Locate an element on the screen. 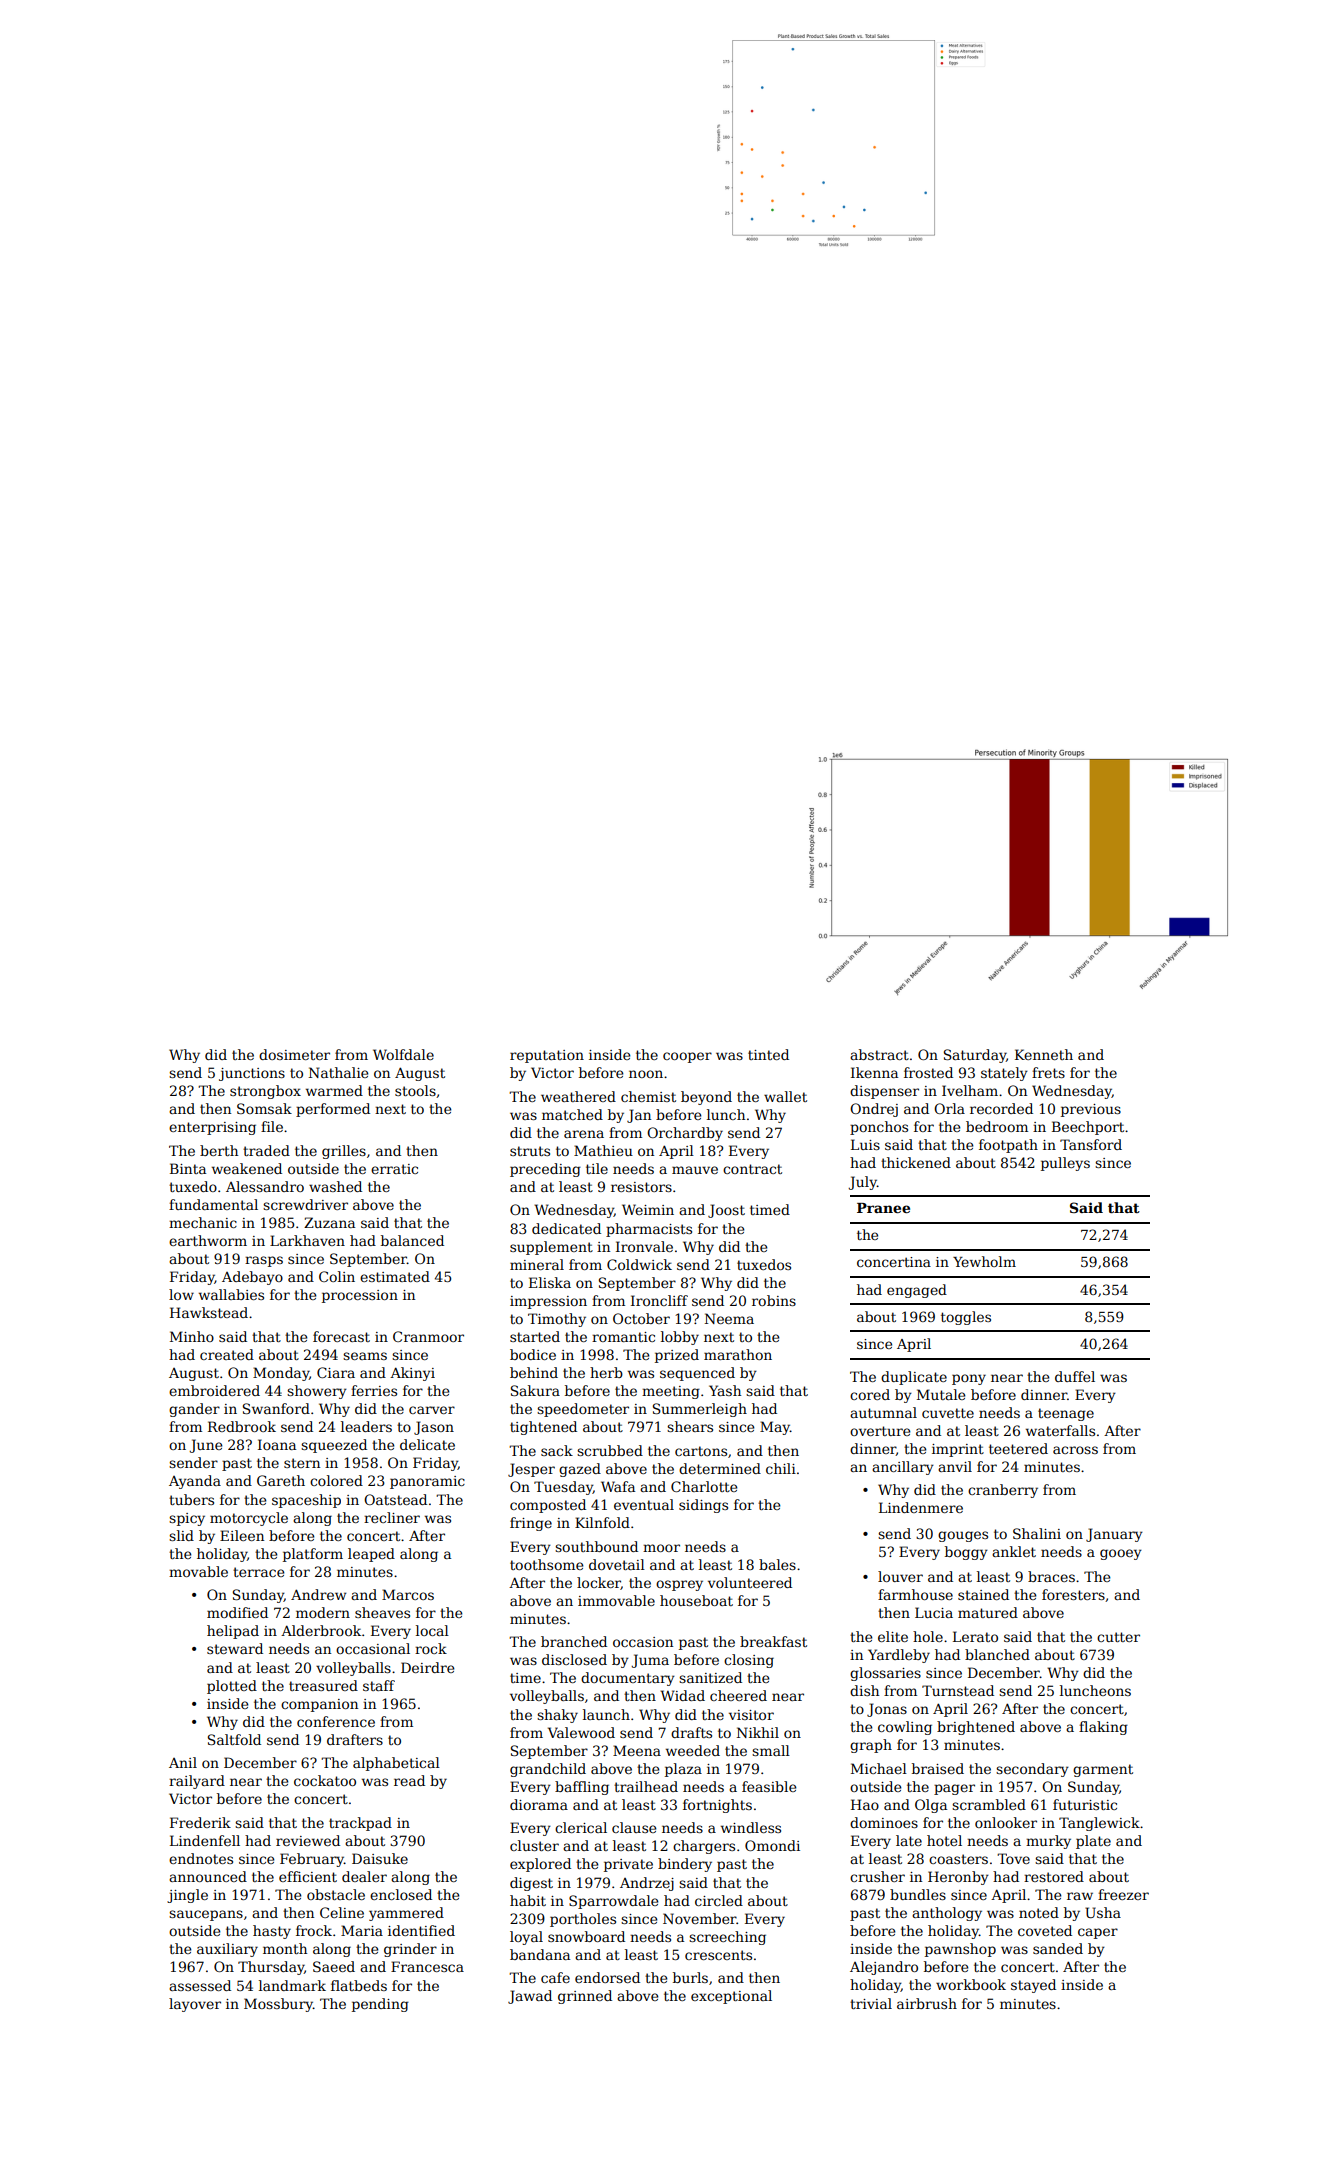 The width and height of the screenshot is (1319, 2172). bindery is located at coordinates (685, 1865).
